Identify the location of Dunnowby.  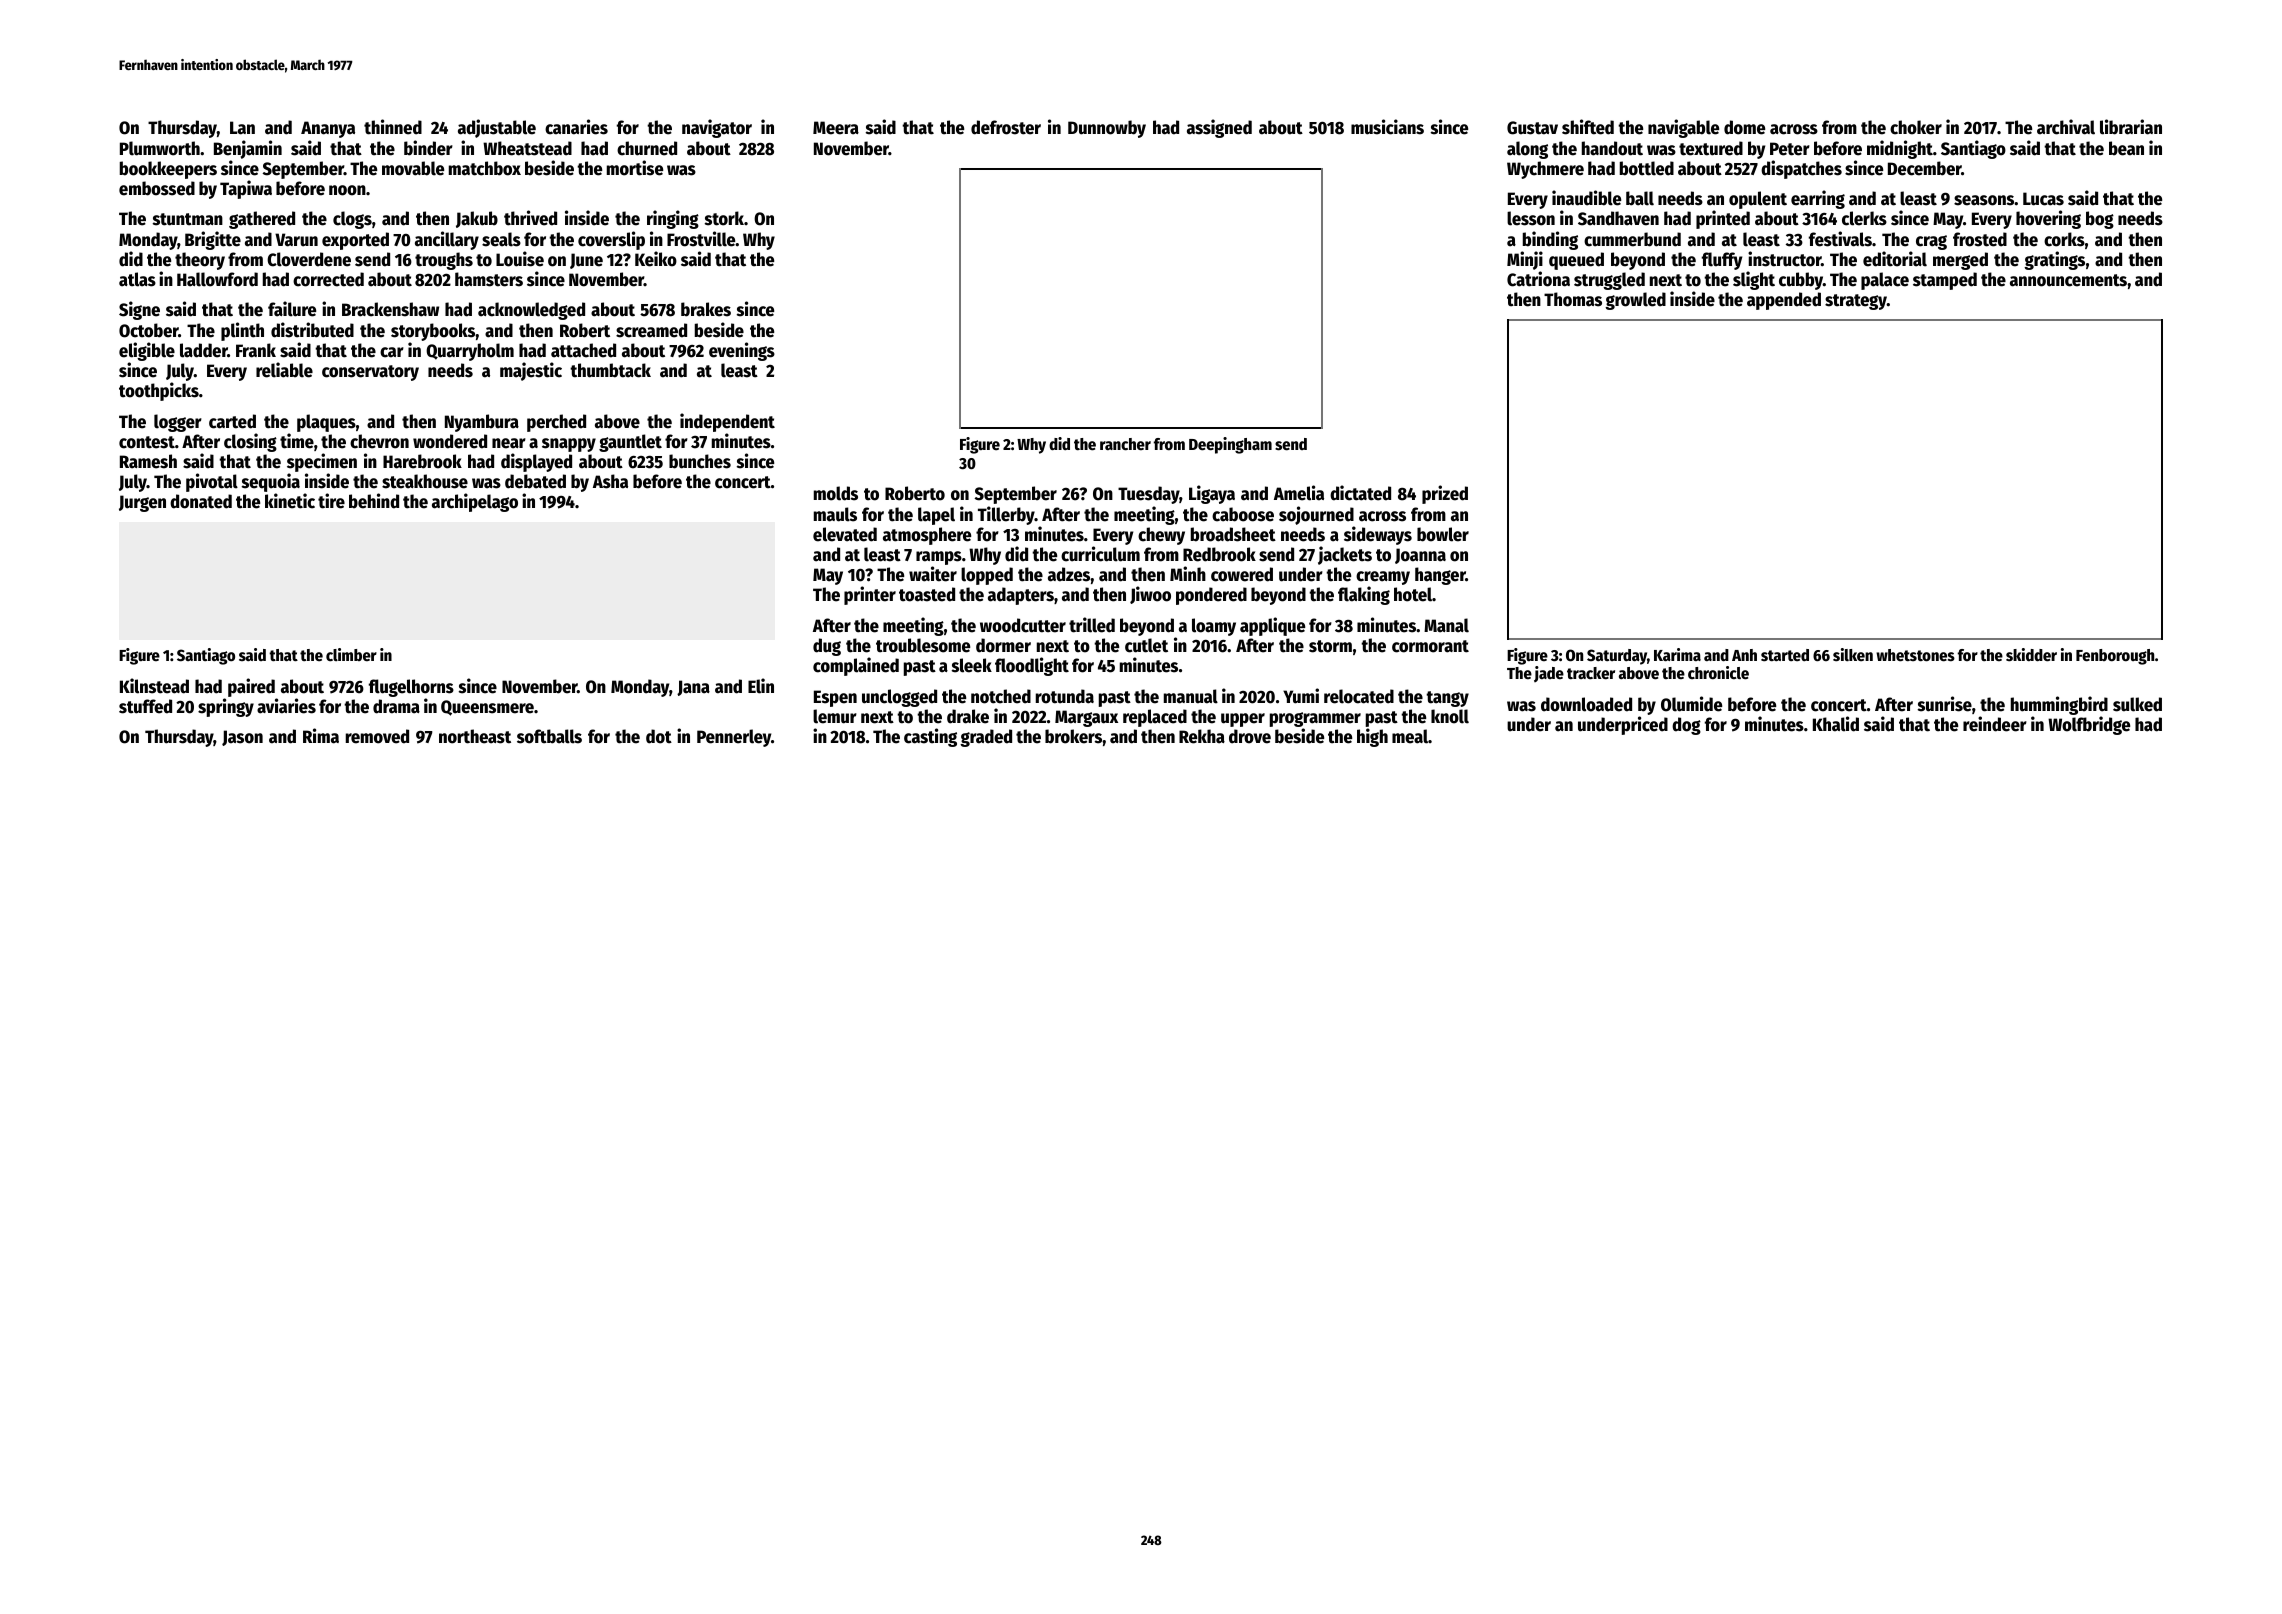
(1107, 129).
